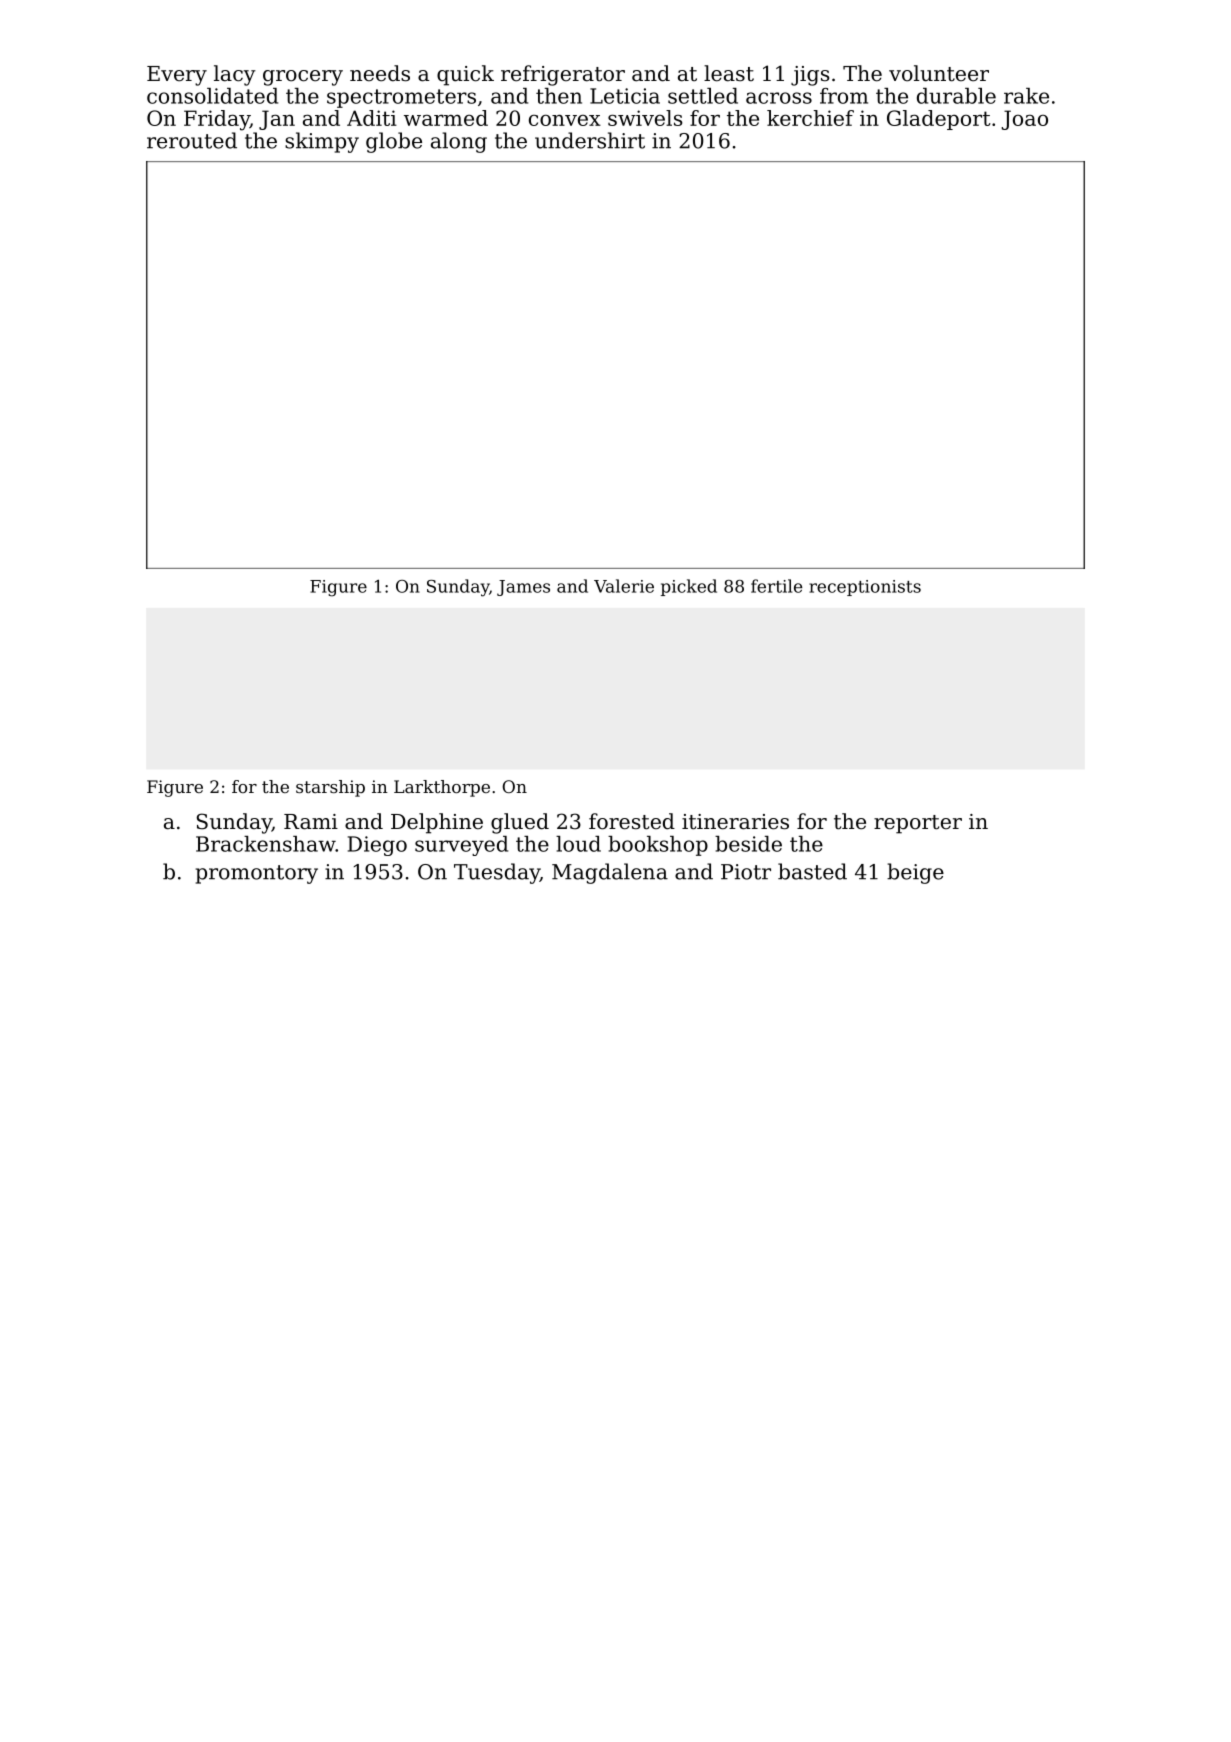 Image resolution: width=1231 pixels, height=1742 pixels. I want to click on settled, so click(703, 96).
